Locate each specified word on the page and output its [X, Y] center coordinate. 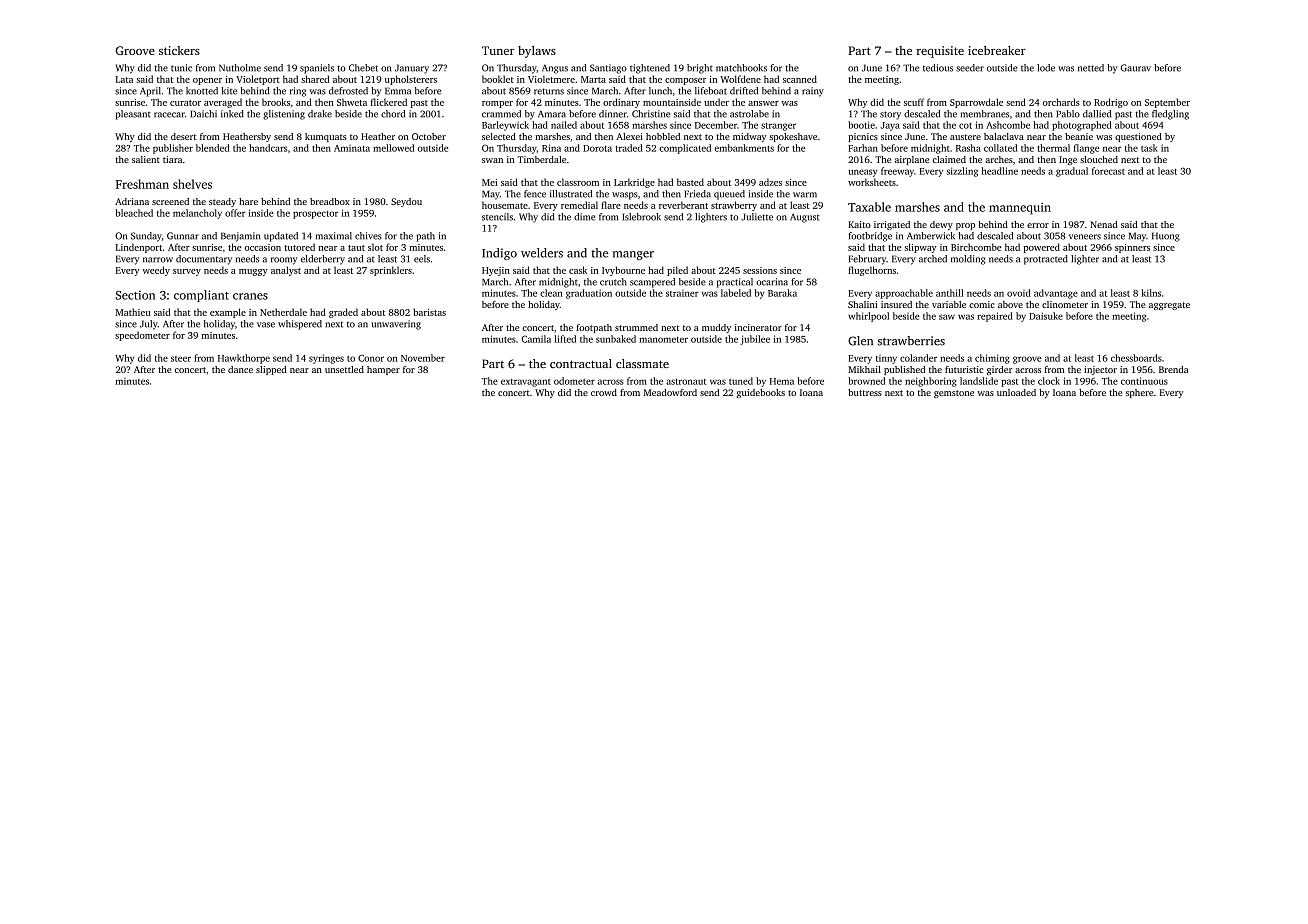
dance [240, 369]
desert [184, 136]
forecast [1108, 171]
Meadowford [670, 392]
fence [535, 194]
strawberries [911, 341]
